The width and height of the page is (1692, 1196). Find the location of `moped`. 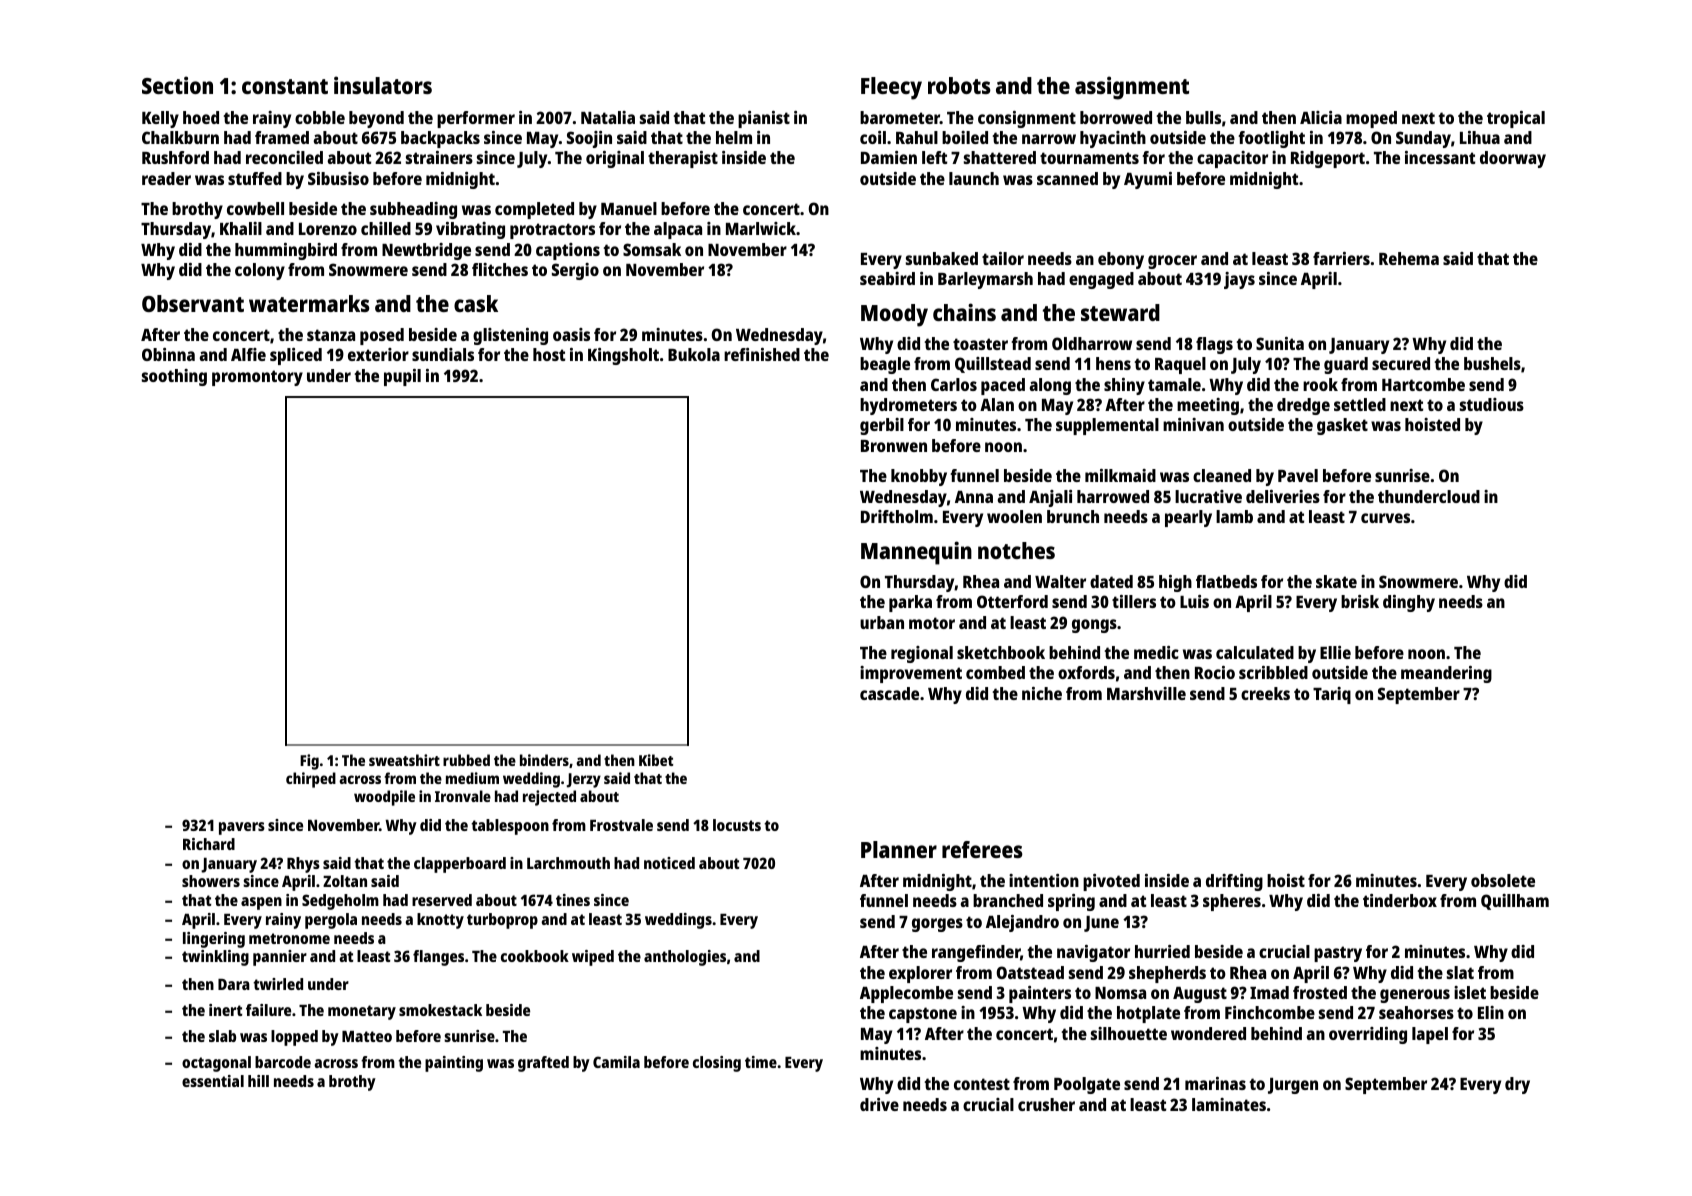

moped is located at coordinates (1371, 119).
